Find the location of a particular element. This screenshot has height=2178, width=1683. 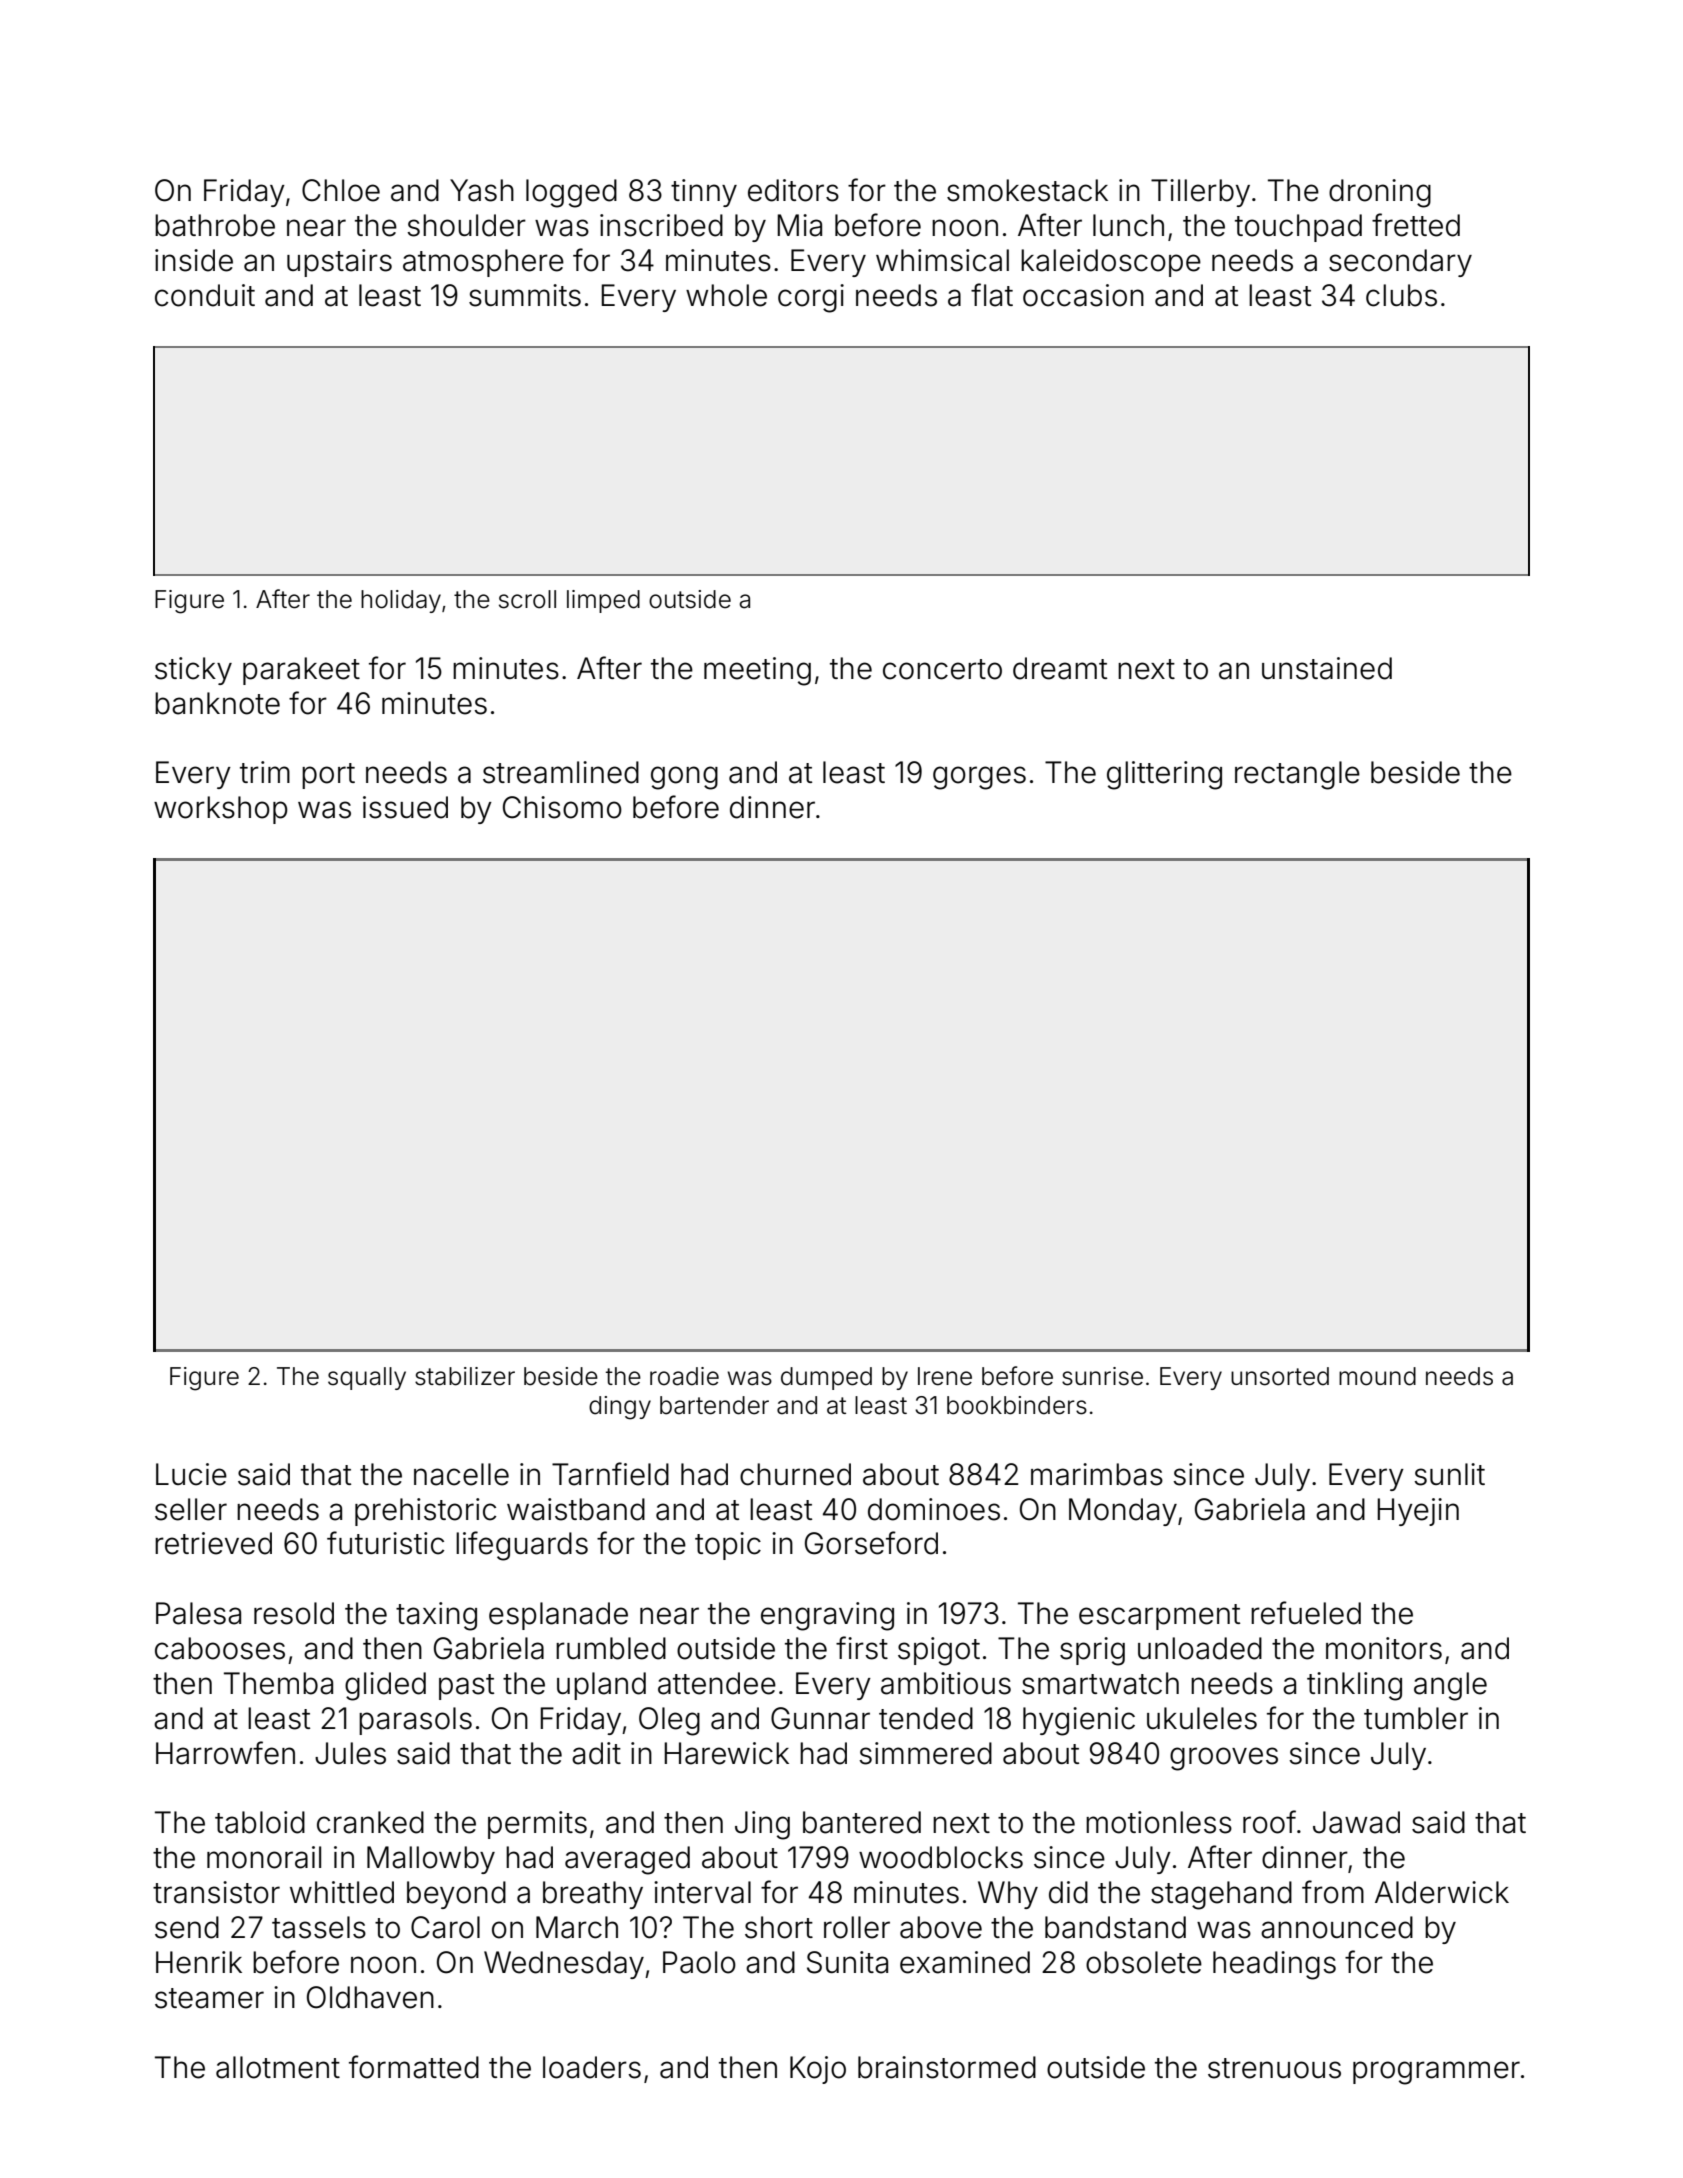

secondary is located at coordinates (1400, 263).
